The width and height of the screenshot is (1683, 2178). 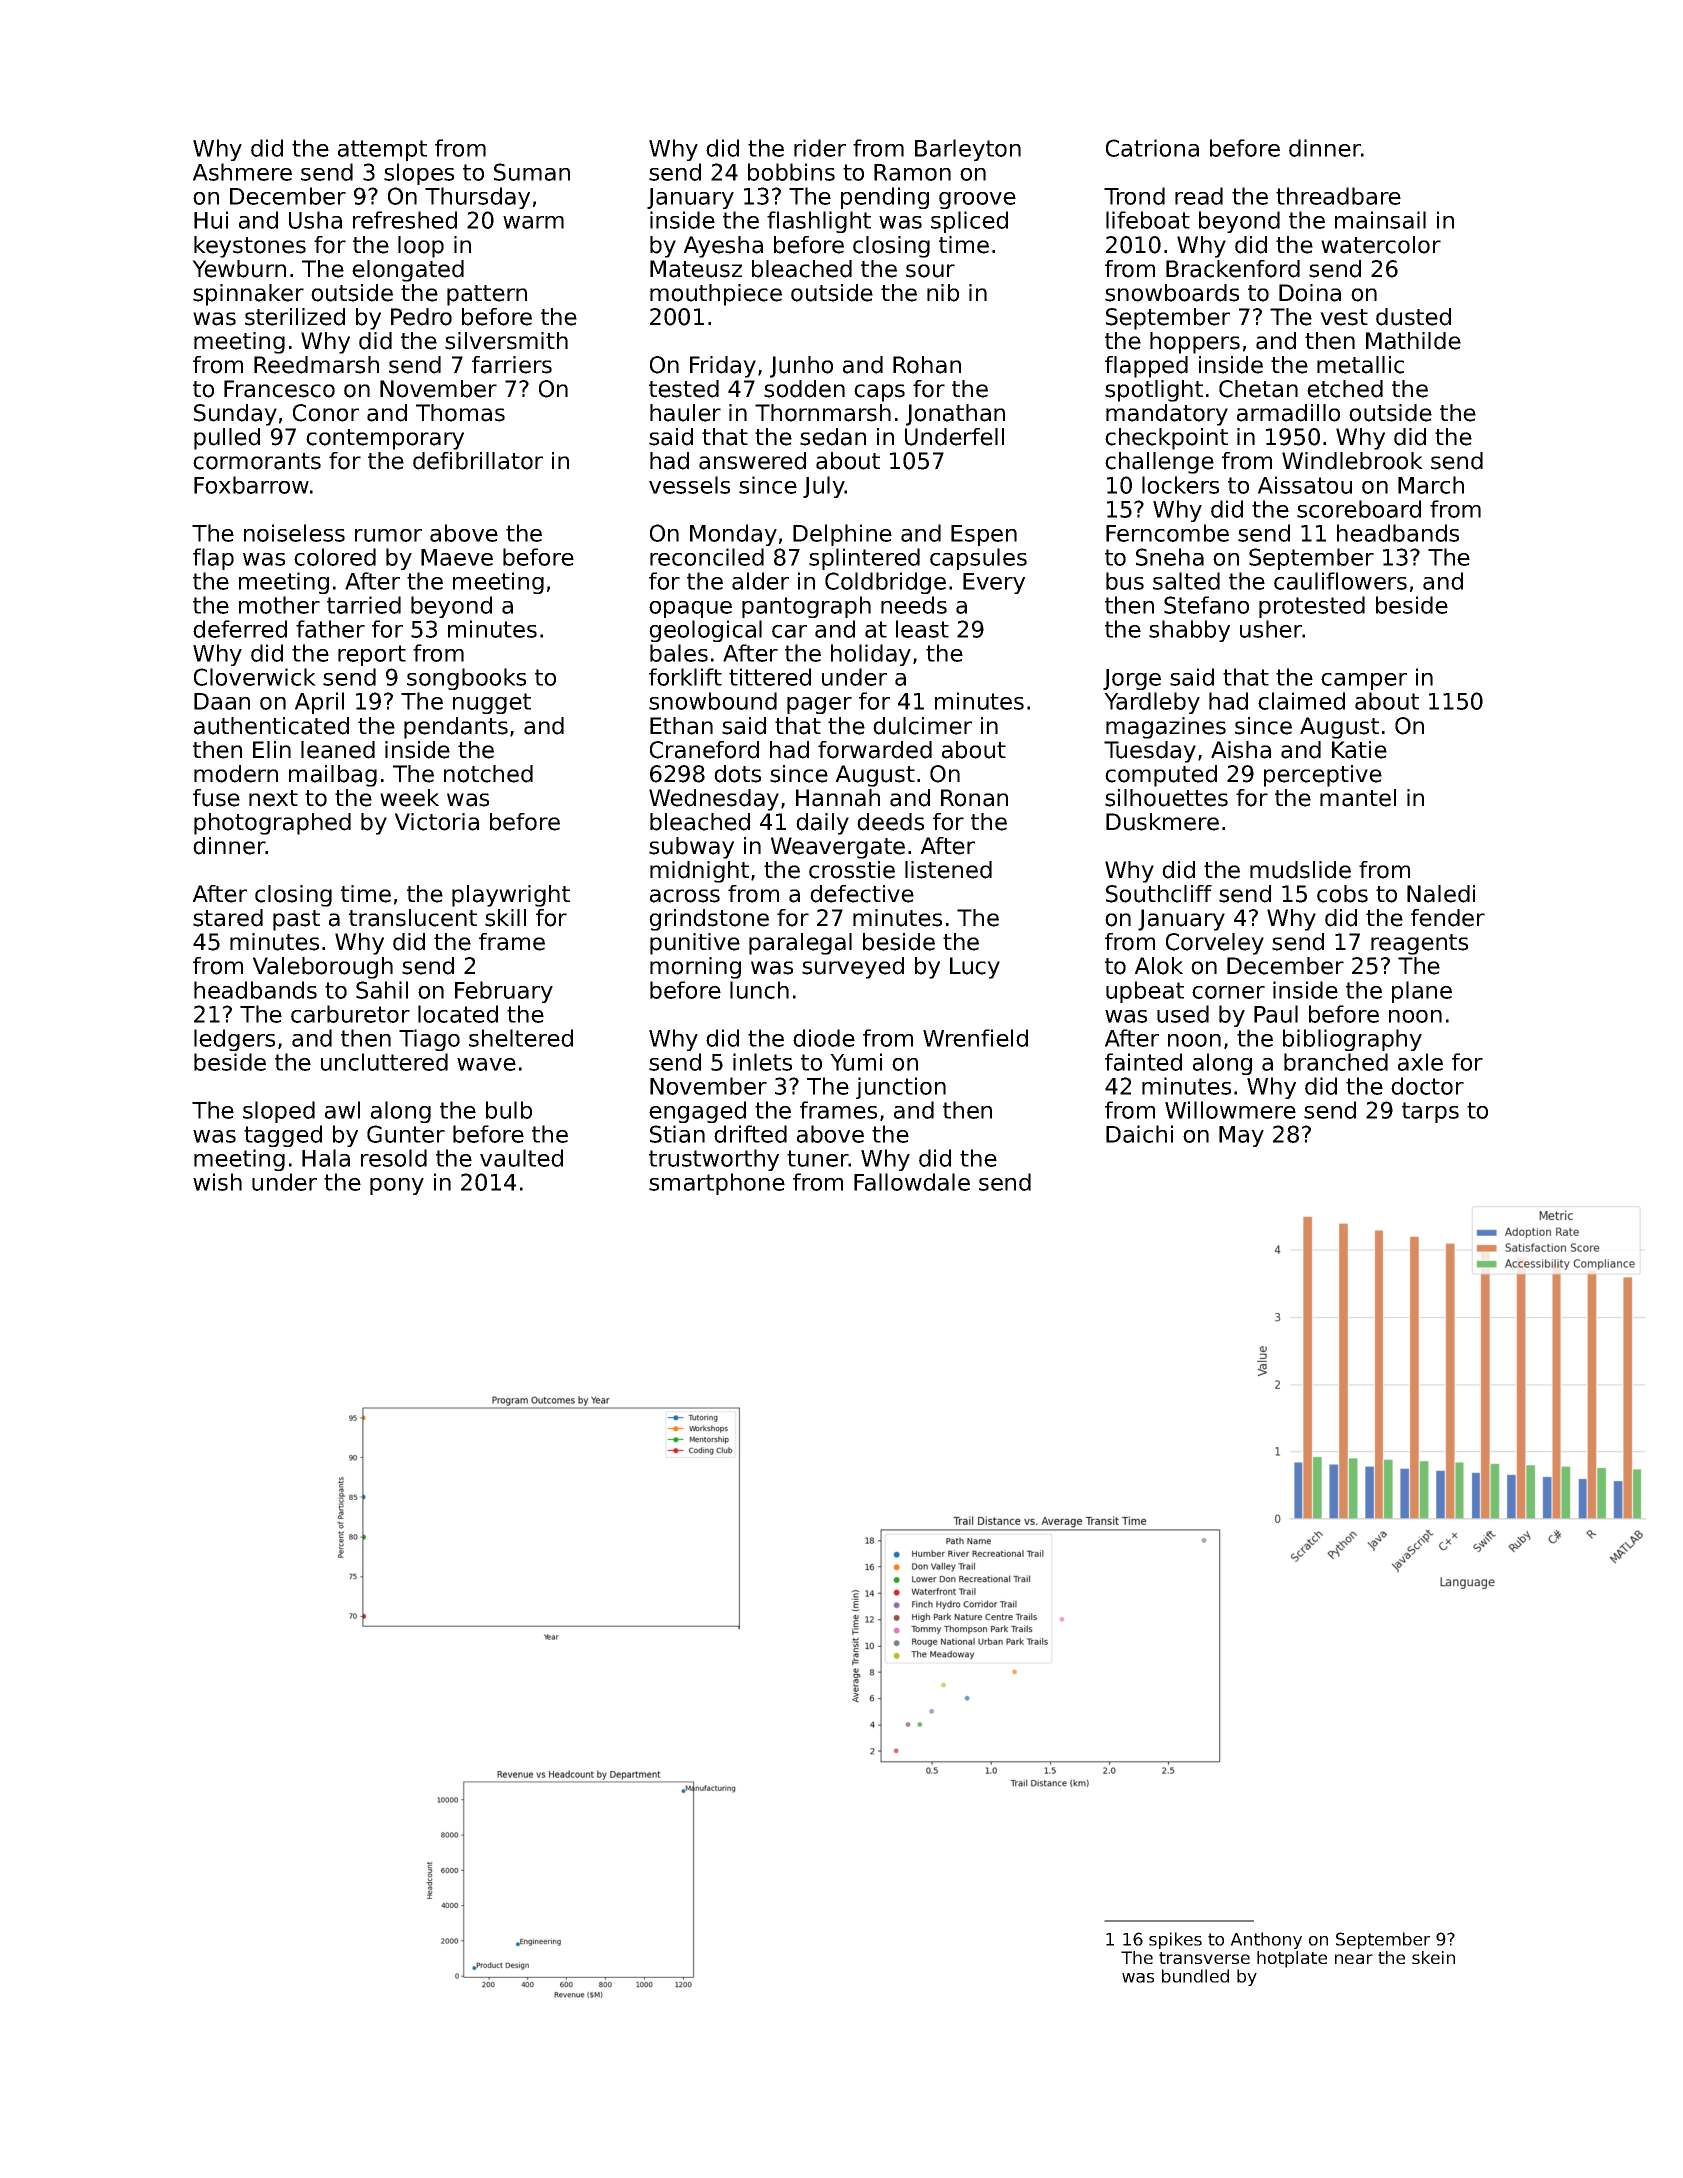 What do you see at coordinates (912, 1182) in the screenshot?
I see `Fallowdale` at bounding box center [912, 1182].
